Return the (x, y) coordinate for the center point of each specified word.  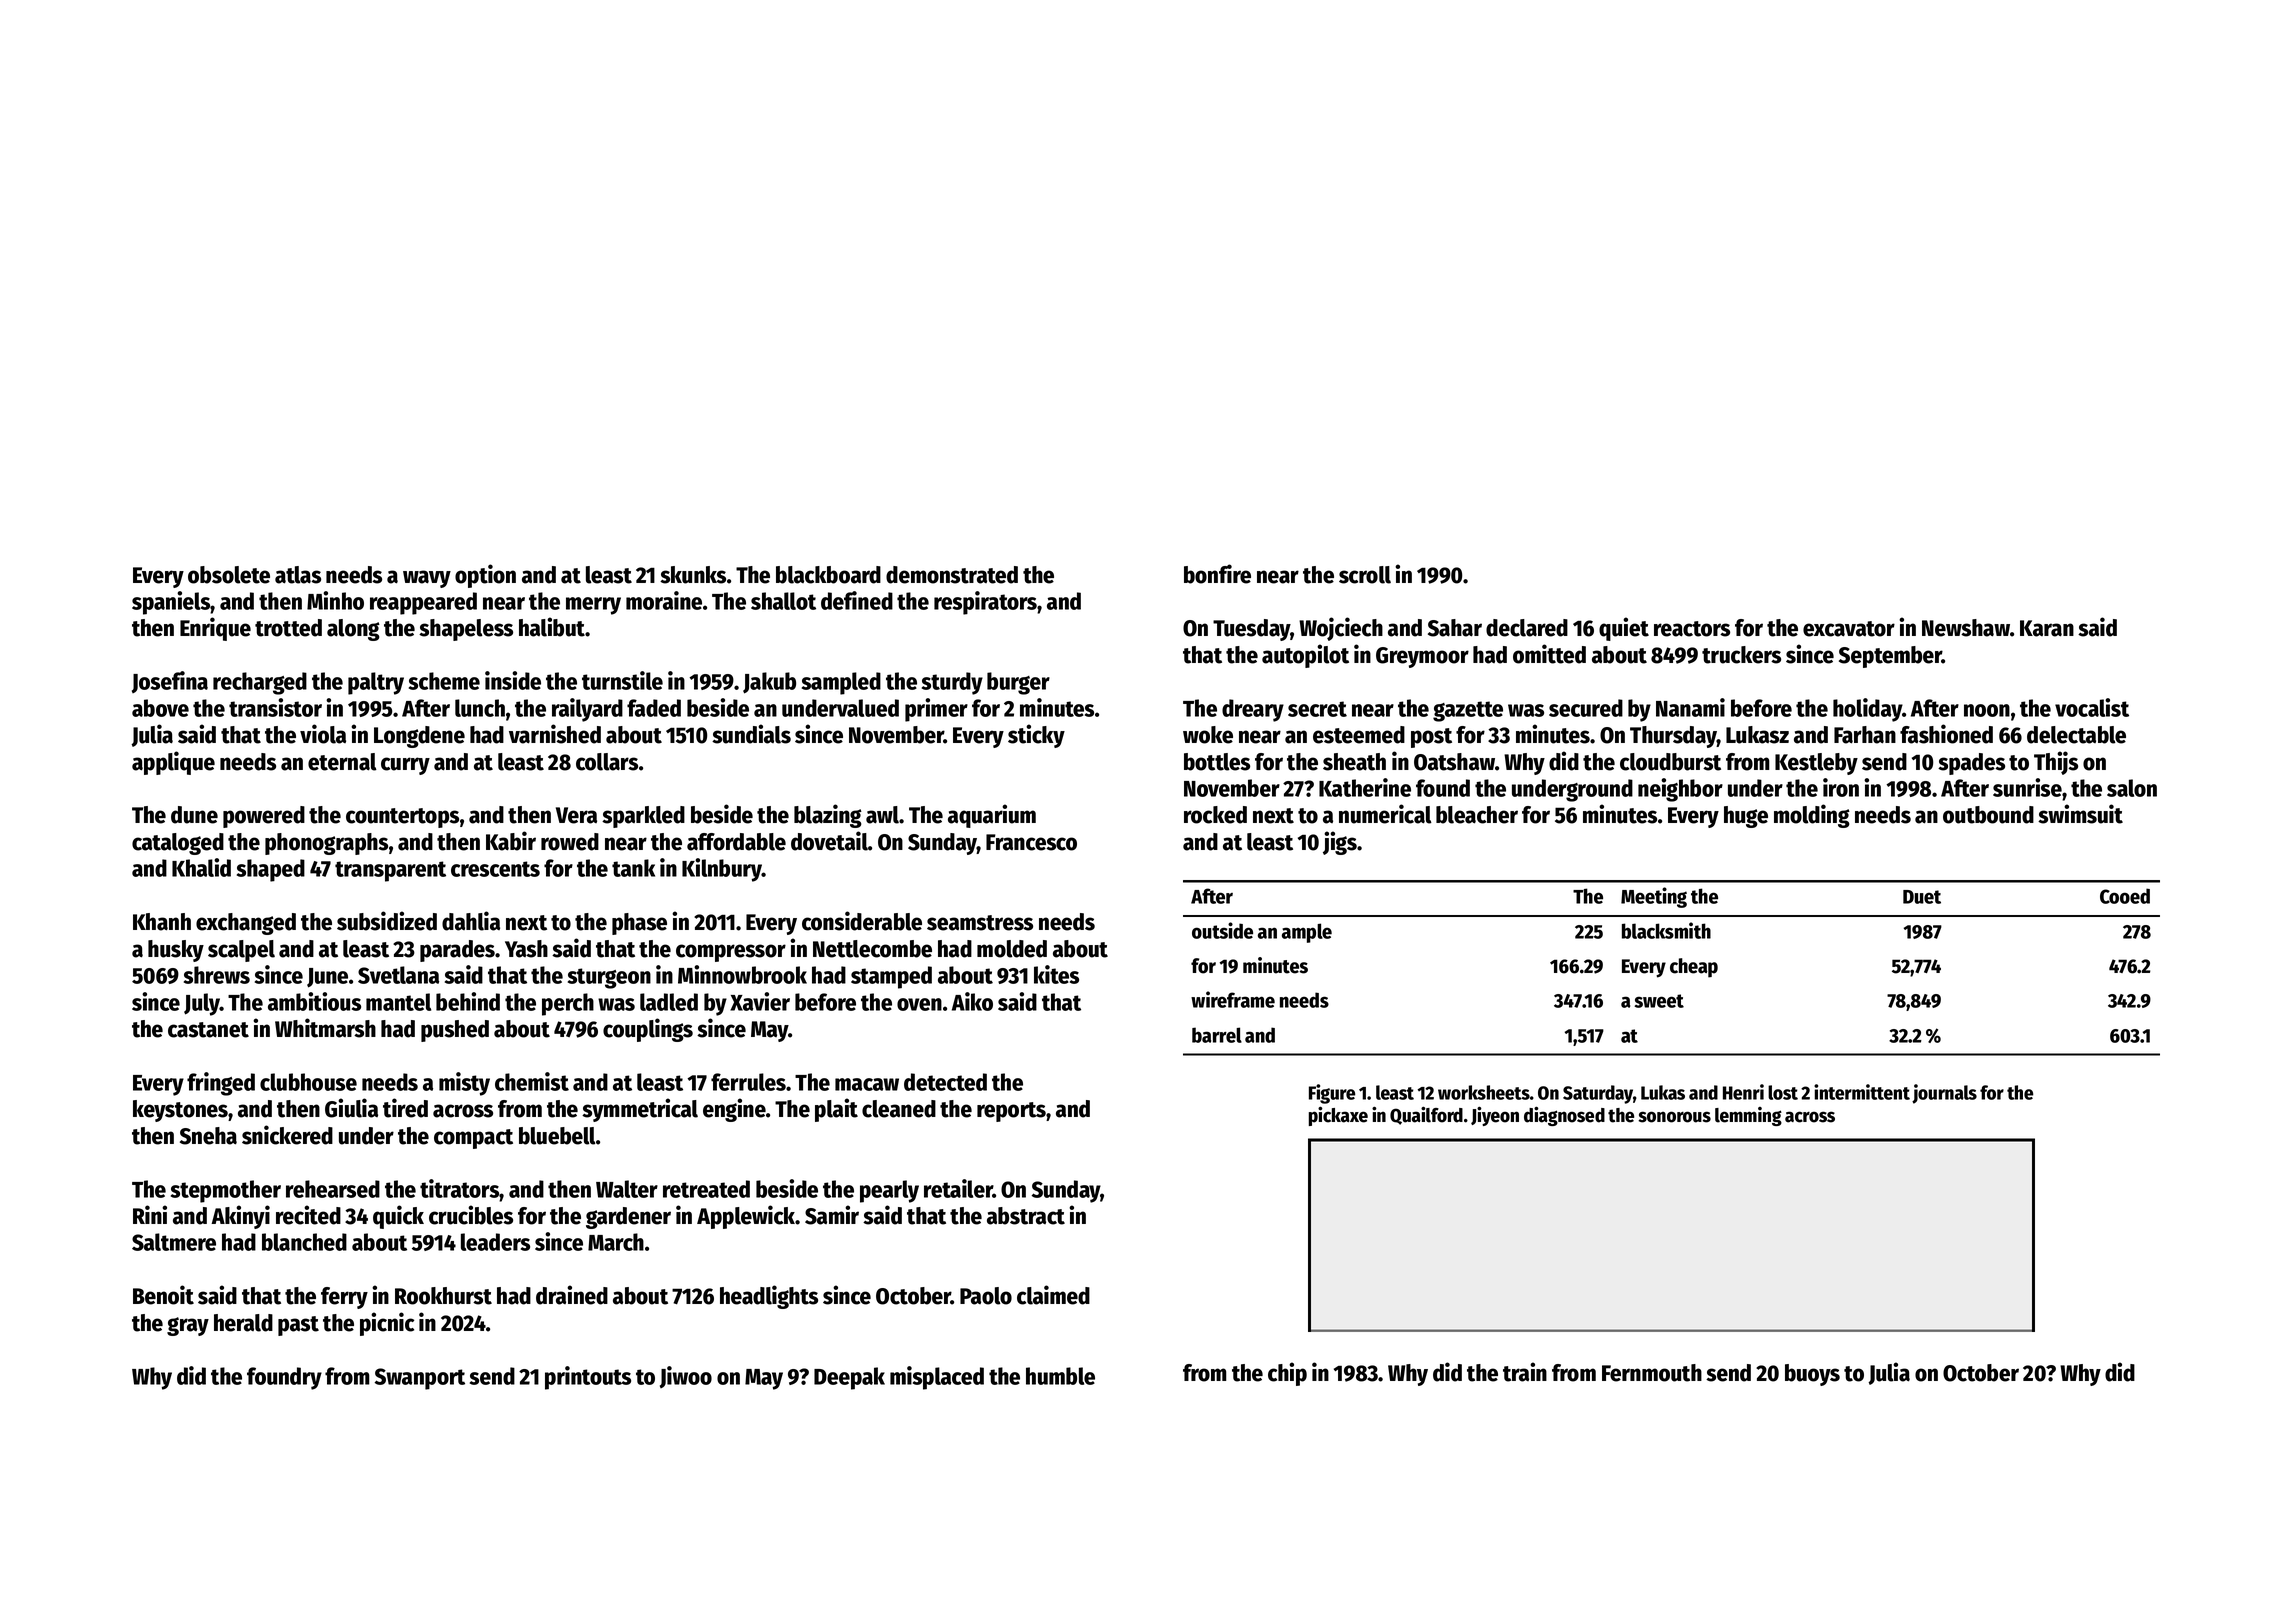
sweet (1659, 1001)
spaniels (171, 603)
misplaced (937, 1378)
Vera (576, 815)
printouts (588, 1378)
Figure (1332, 1094)
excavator (1849, 629)
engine (734, 1110)
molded (1012, 949)
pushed (455, 1031)
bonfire (1217, 574)
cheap (1694, 968)
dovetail (829, 841)
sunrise (2027, 787)
